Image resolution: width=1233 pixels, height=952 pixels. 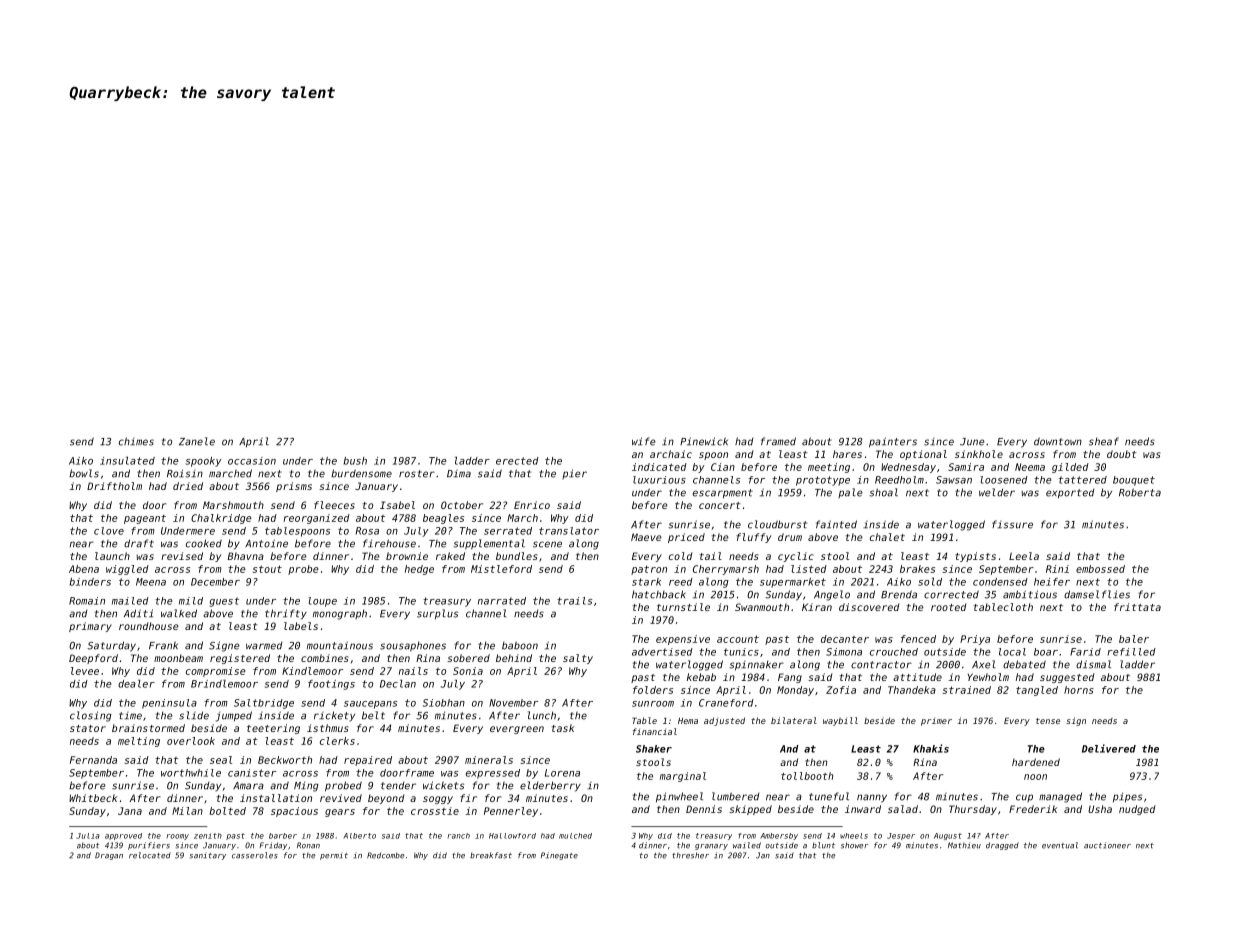 I want to click on tense, so click(x=1048, y=721).
